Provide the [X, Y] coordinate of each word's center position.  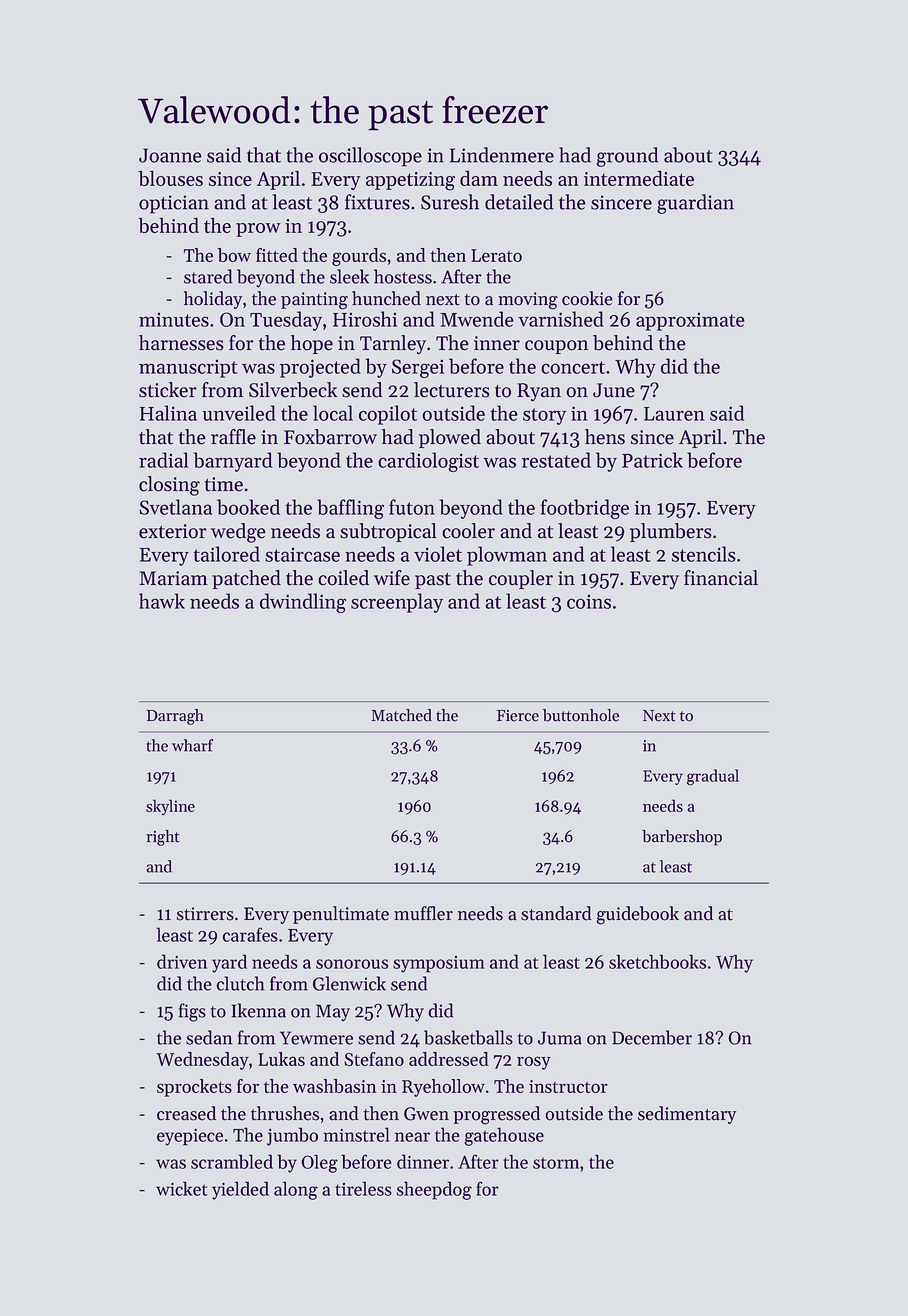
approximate [690, 322]
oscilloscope [370, 157]
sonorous [352, 964]
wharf [192, 745]
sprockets [194, 1088]
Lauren [674, 414]
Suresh [450, 202]
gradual [713, 777]
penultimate [341, 915]
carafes [250, 934]
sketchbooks [657, 961]
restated [556, 460]
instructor [568, 1086]
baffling [350, 509]
